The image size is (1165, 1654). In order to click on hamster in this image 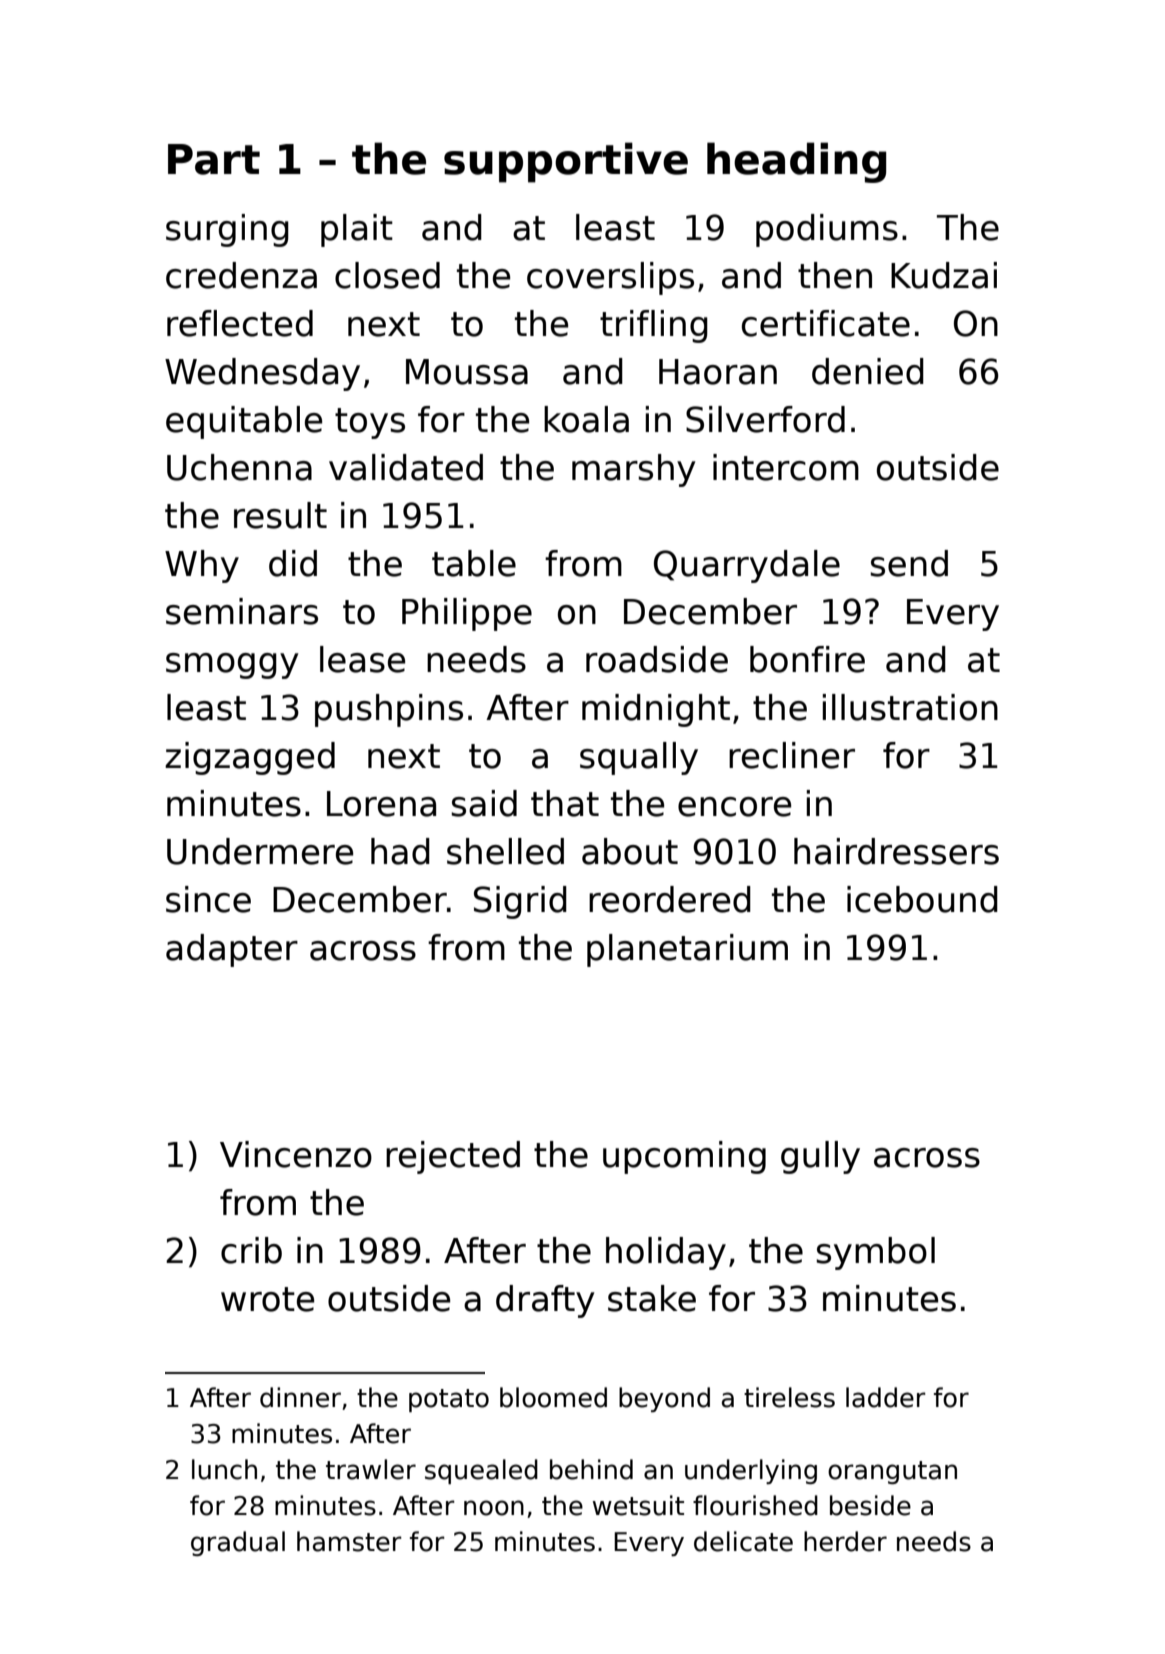, I will do `click(349, 1541)`.
